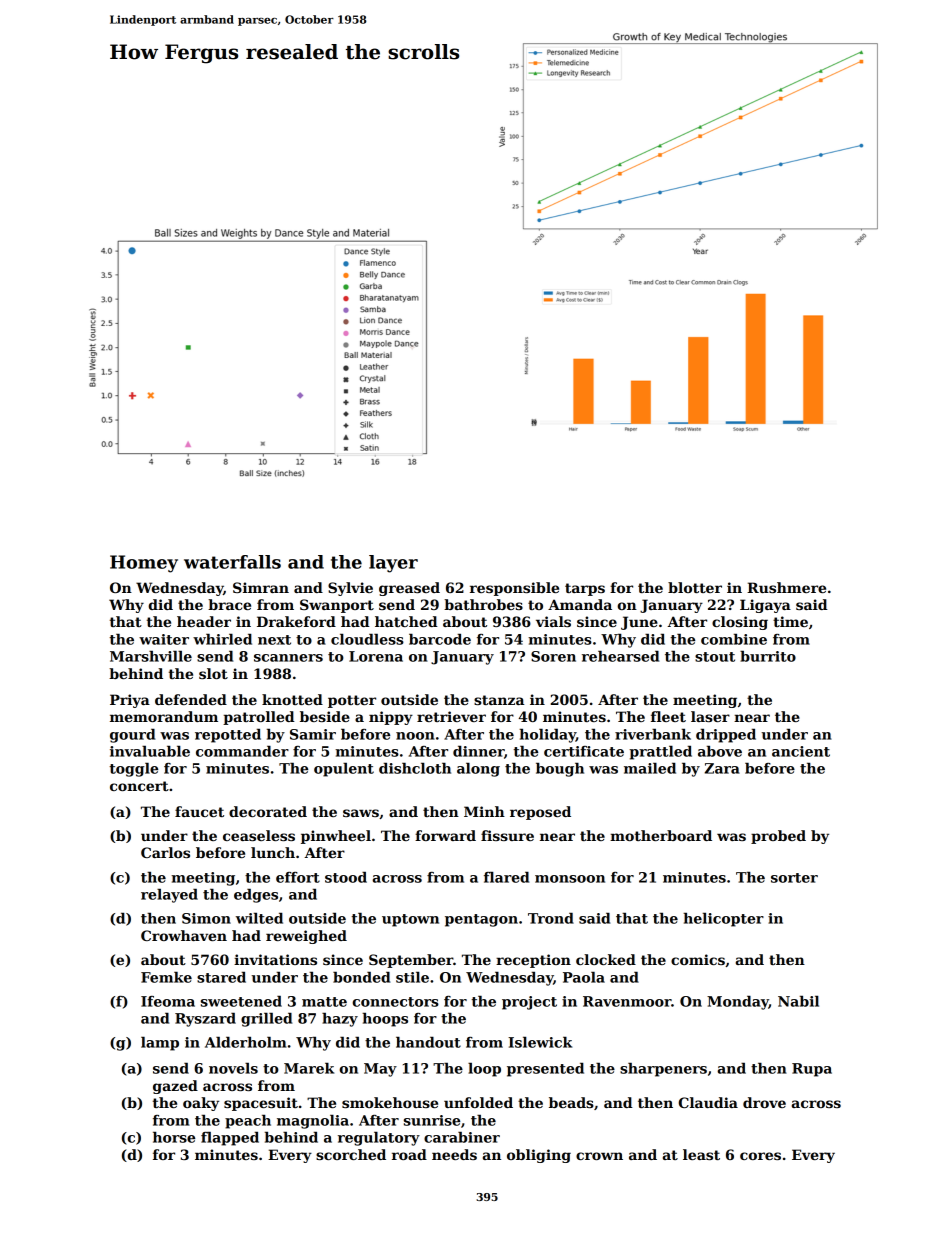  Describe the element at coordinates (165, 852) in the screenshot. I see `Carlos` at that location.
